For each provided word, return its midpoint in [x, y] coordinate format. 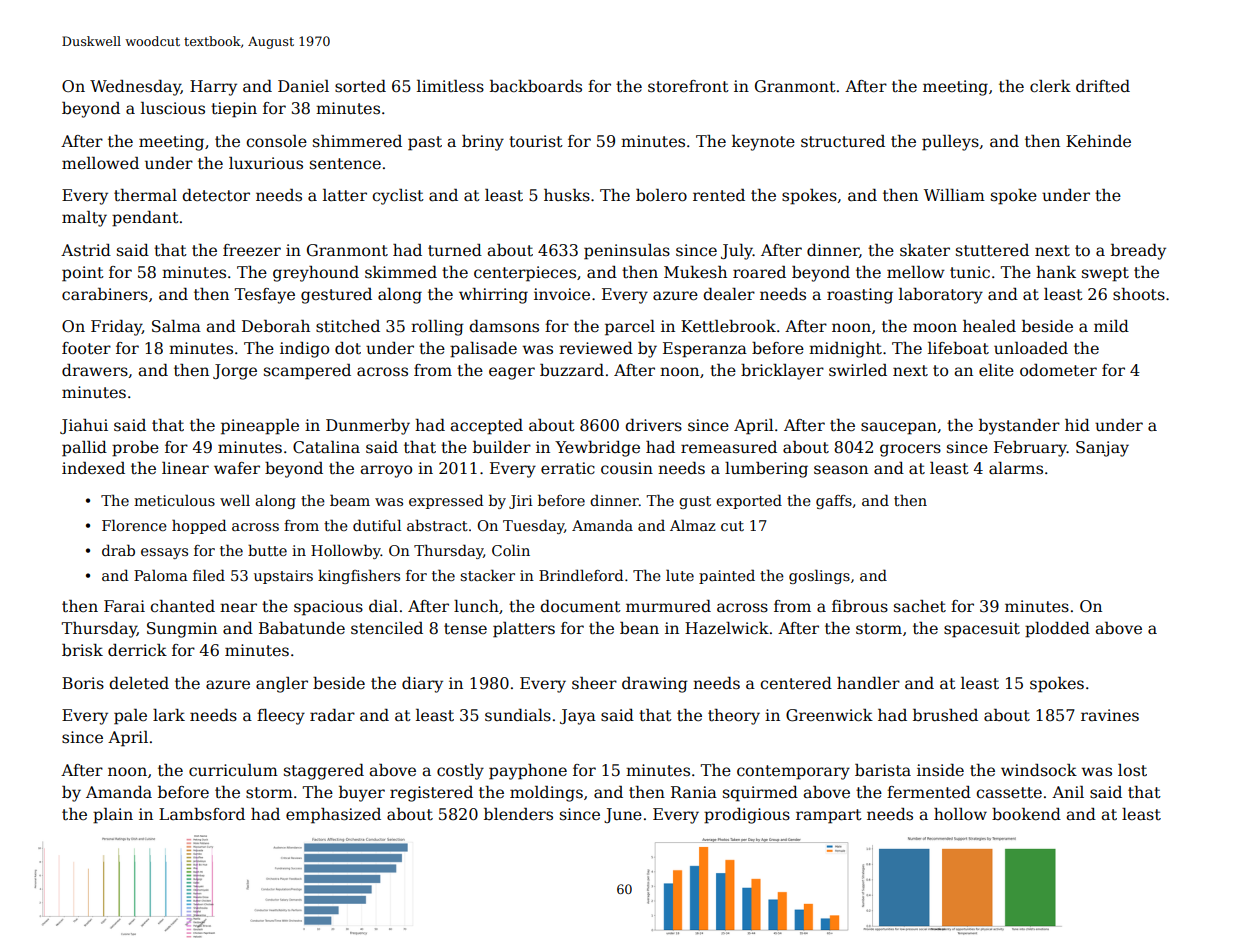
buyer [362, 794]
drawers [95, 370]
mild [1111, 326]
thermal [145, 195]
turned [455, 250]
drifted [1103, 86]
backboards [536, 86]
